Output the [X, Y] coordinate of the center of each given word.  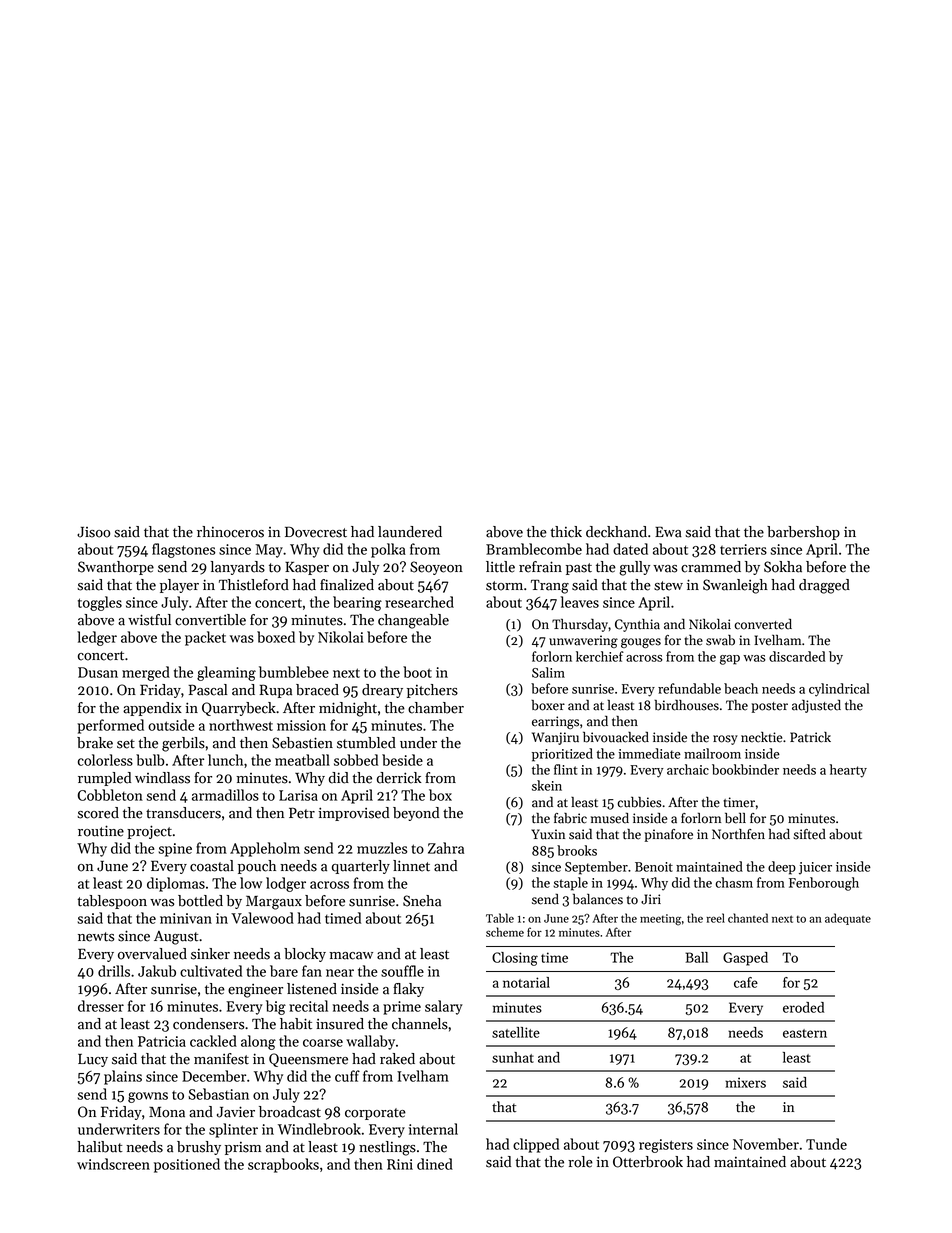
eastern [805, 1033]
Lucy [93, 1060]
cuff [347, 1076]
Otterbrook [648, 1162]
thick [566, 532]
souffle [402, 971]
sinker [210, 954]
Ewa [668, 532]
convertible [210, 620]
